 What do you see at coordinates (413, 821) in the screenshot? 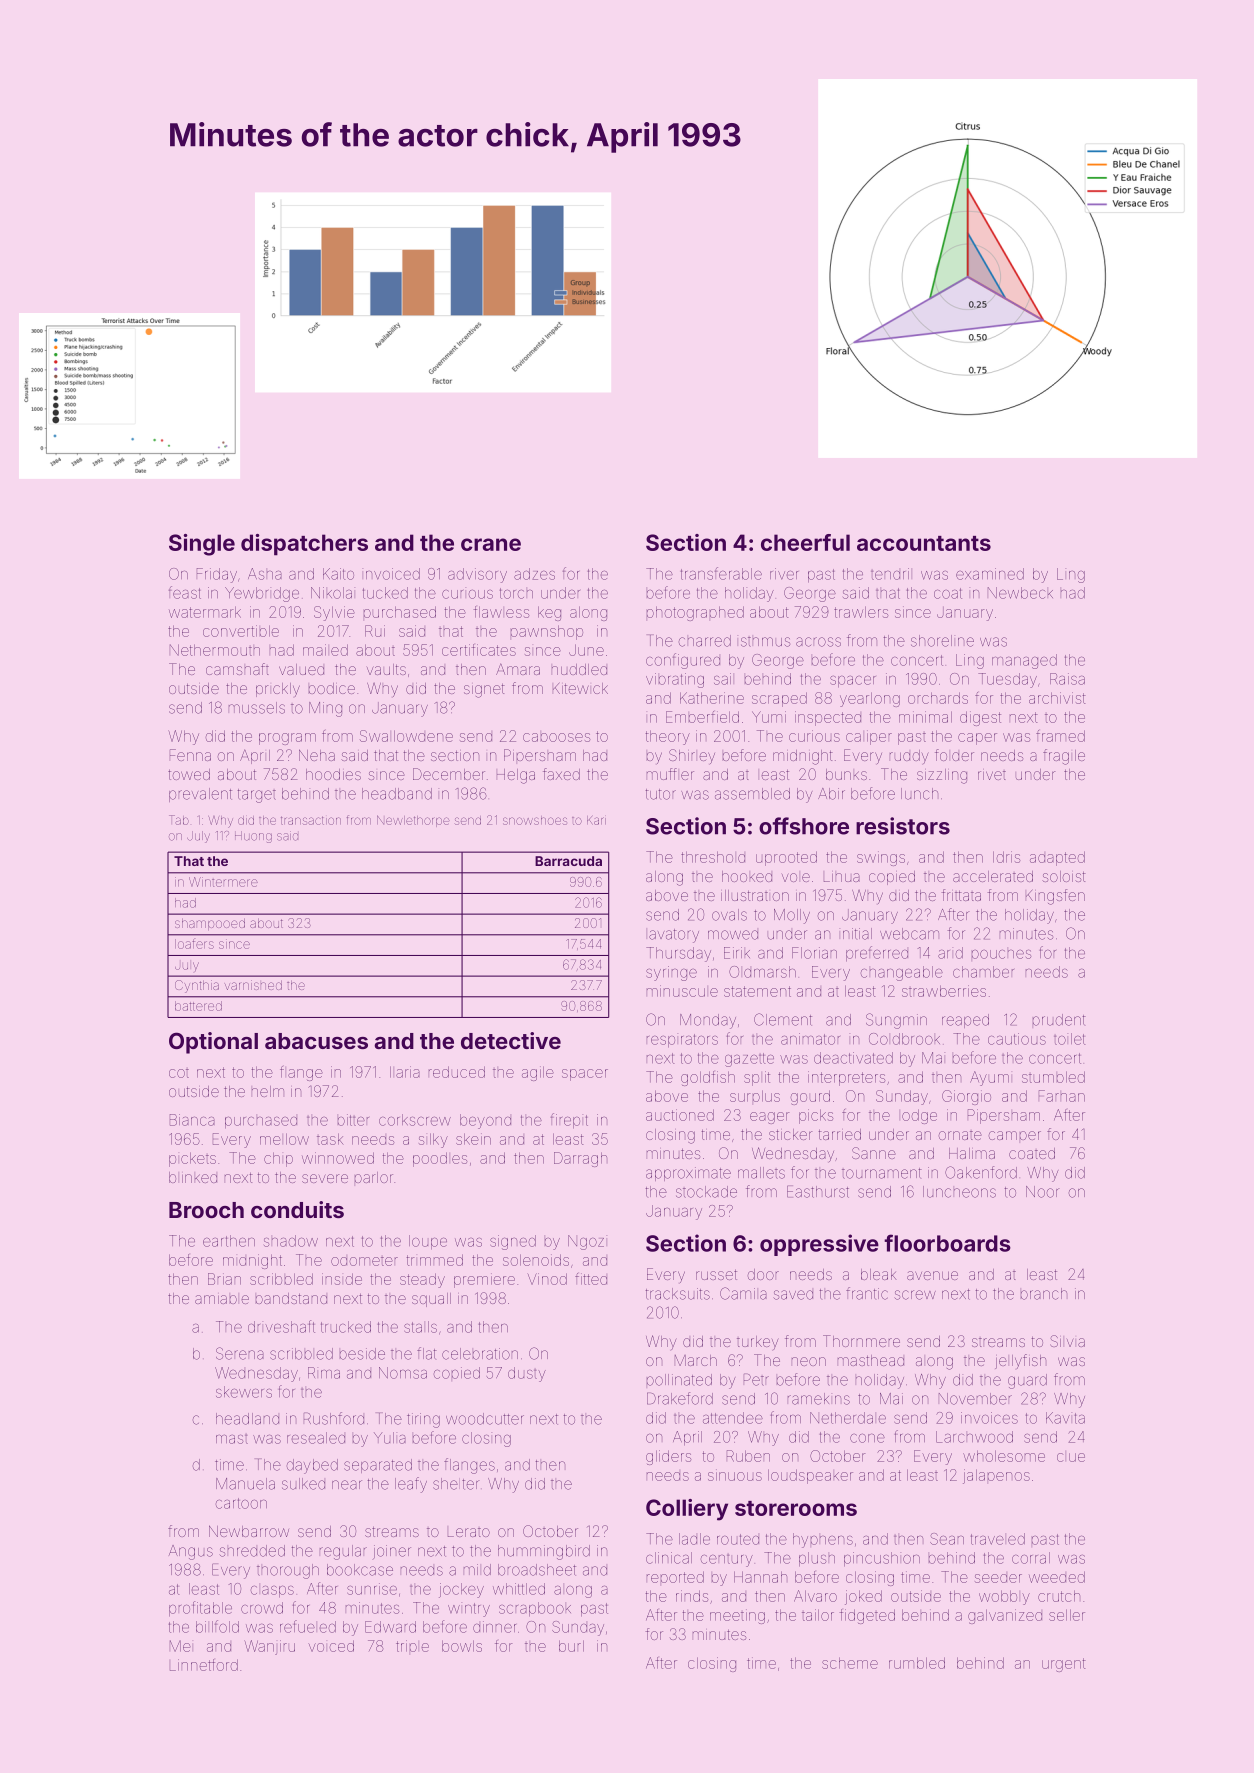
I see `Newlethorpe` at bounding box center [413, 821].
